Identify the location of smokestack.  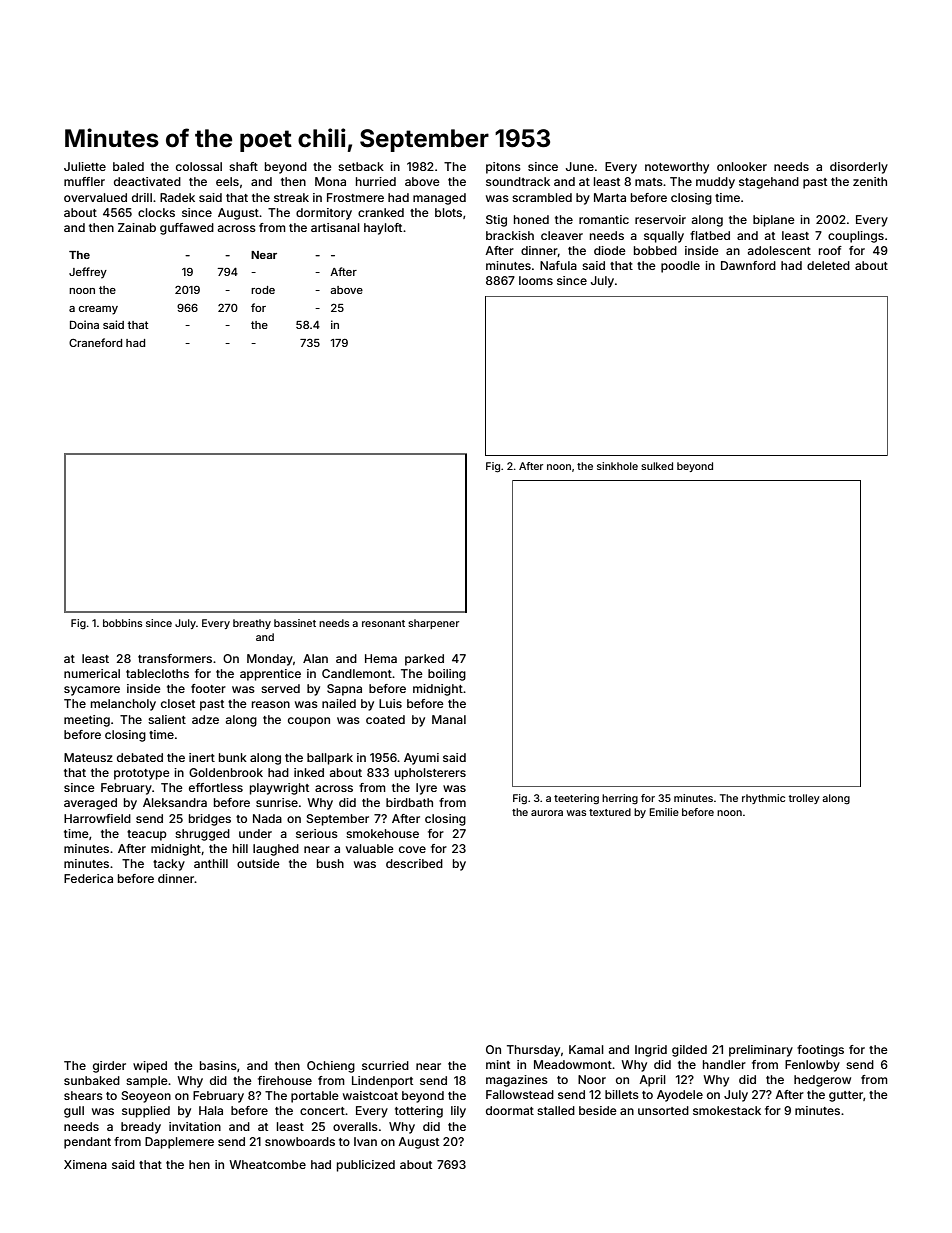
(727, 1110).
